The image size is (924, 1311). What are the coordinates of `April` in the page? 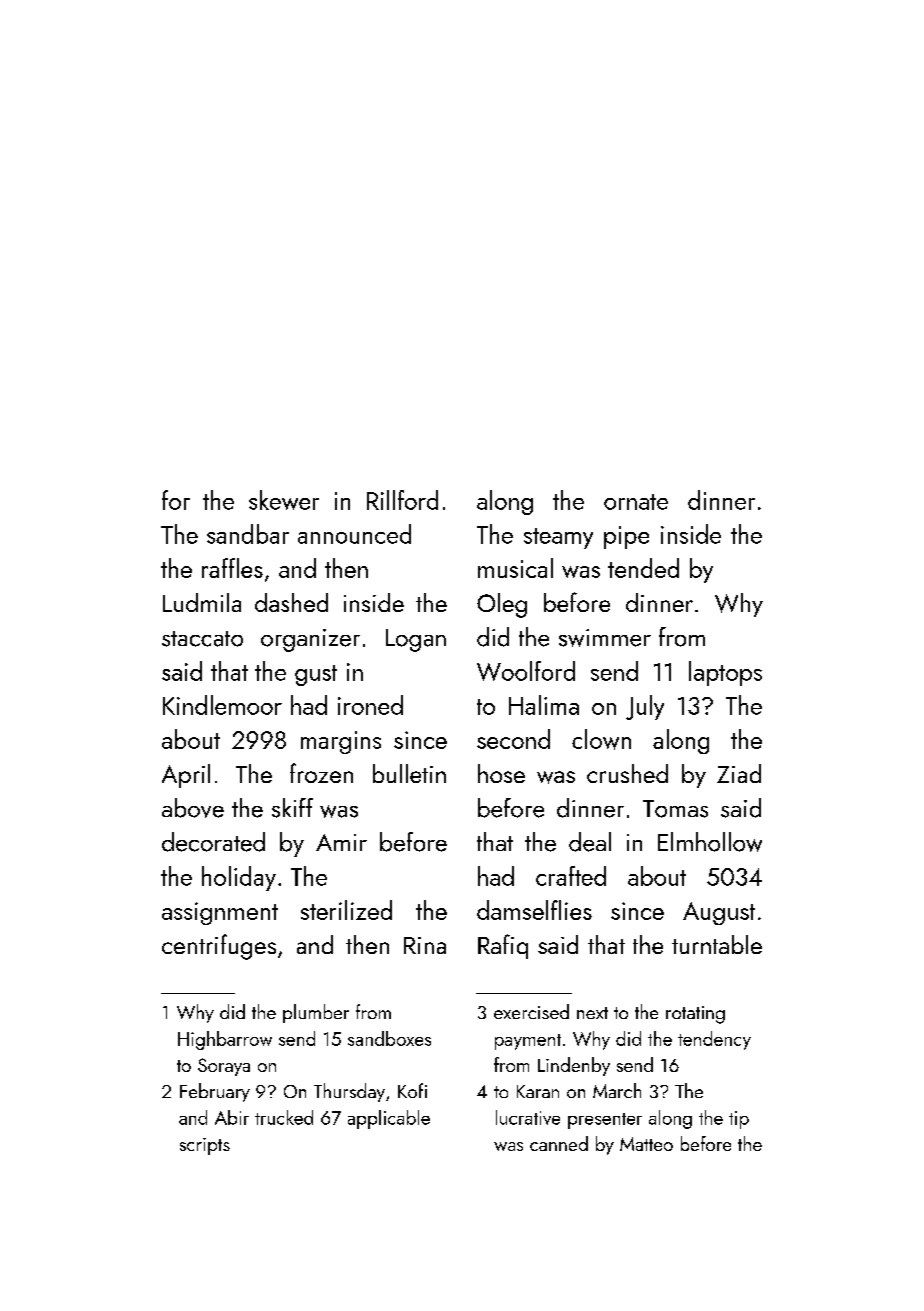 It's located at (186, 776).
